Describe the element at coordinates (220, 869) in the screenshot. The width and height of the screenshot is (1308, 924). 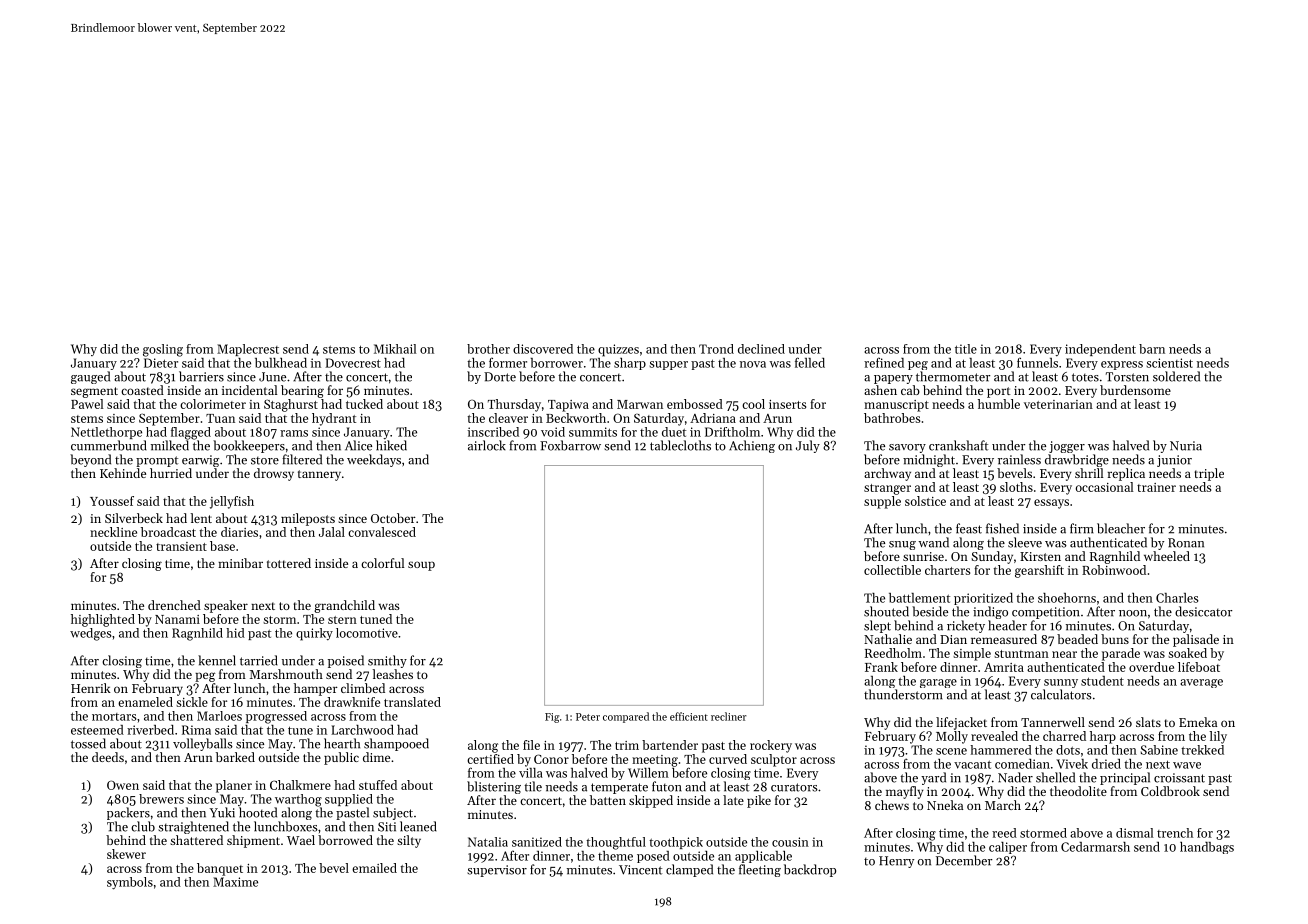
I see `banquet` at that location.
